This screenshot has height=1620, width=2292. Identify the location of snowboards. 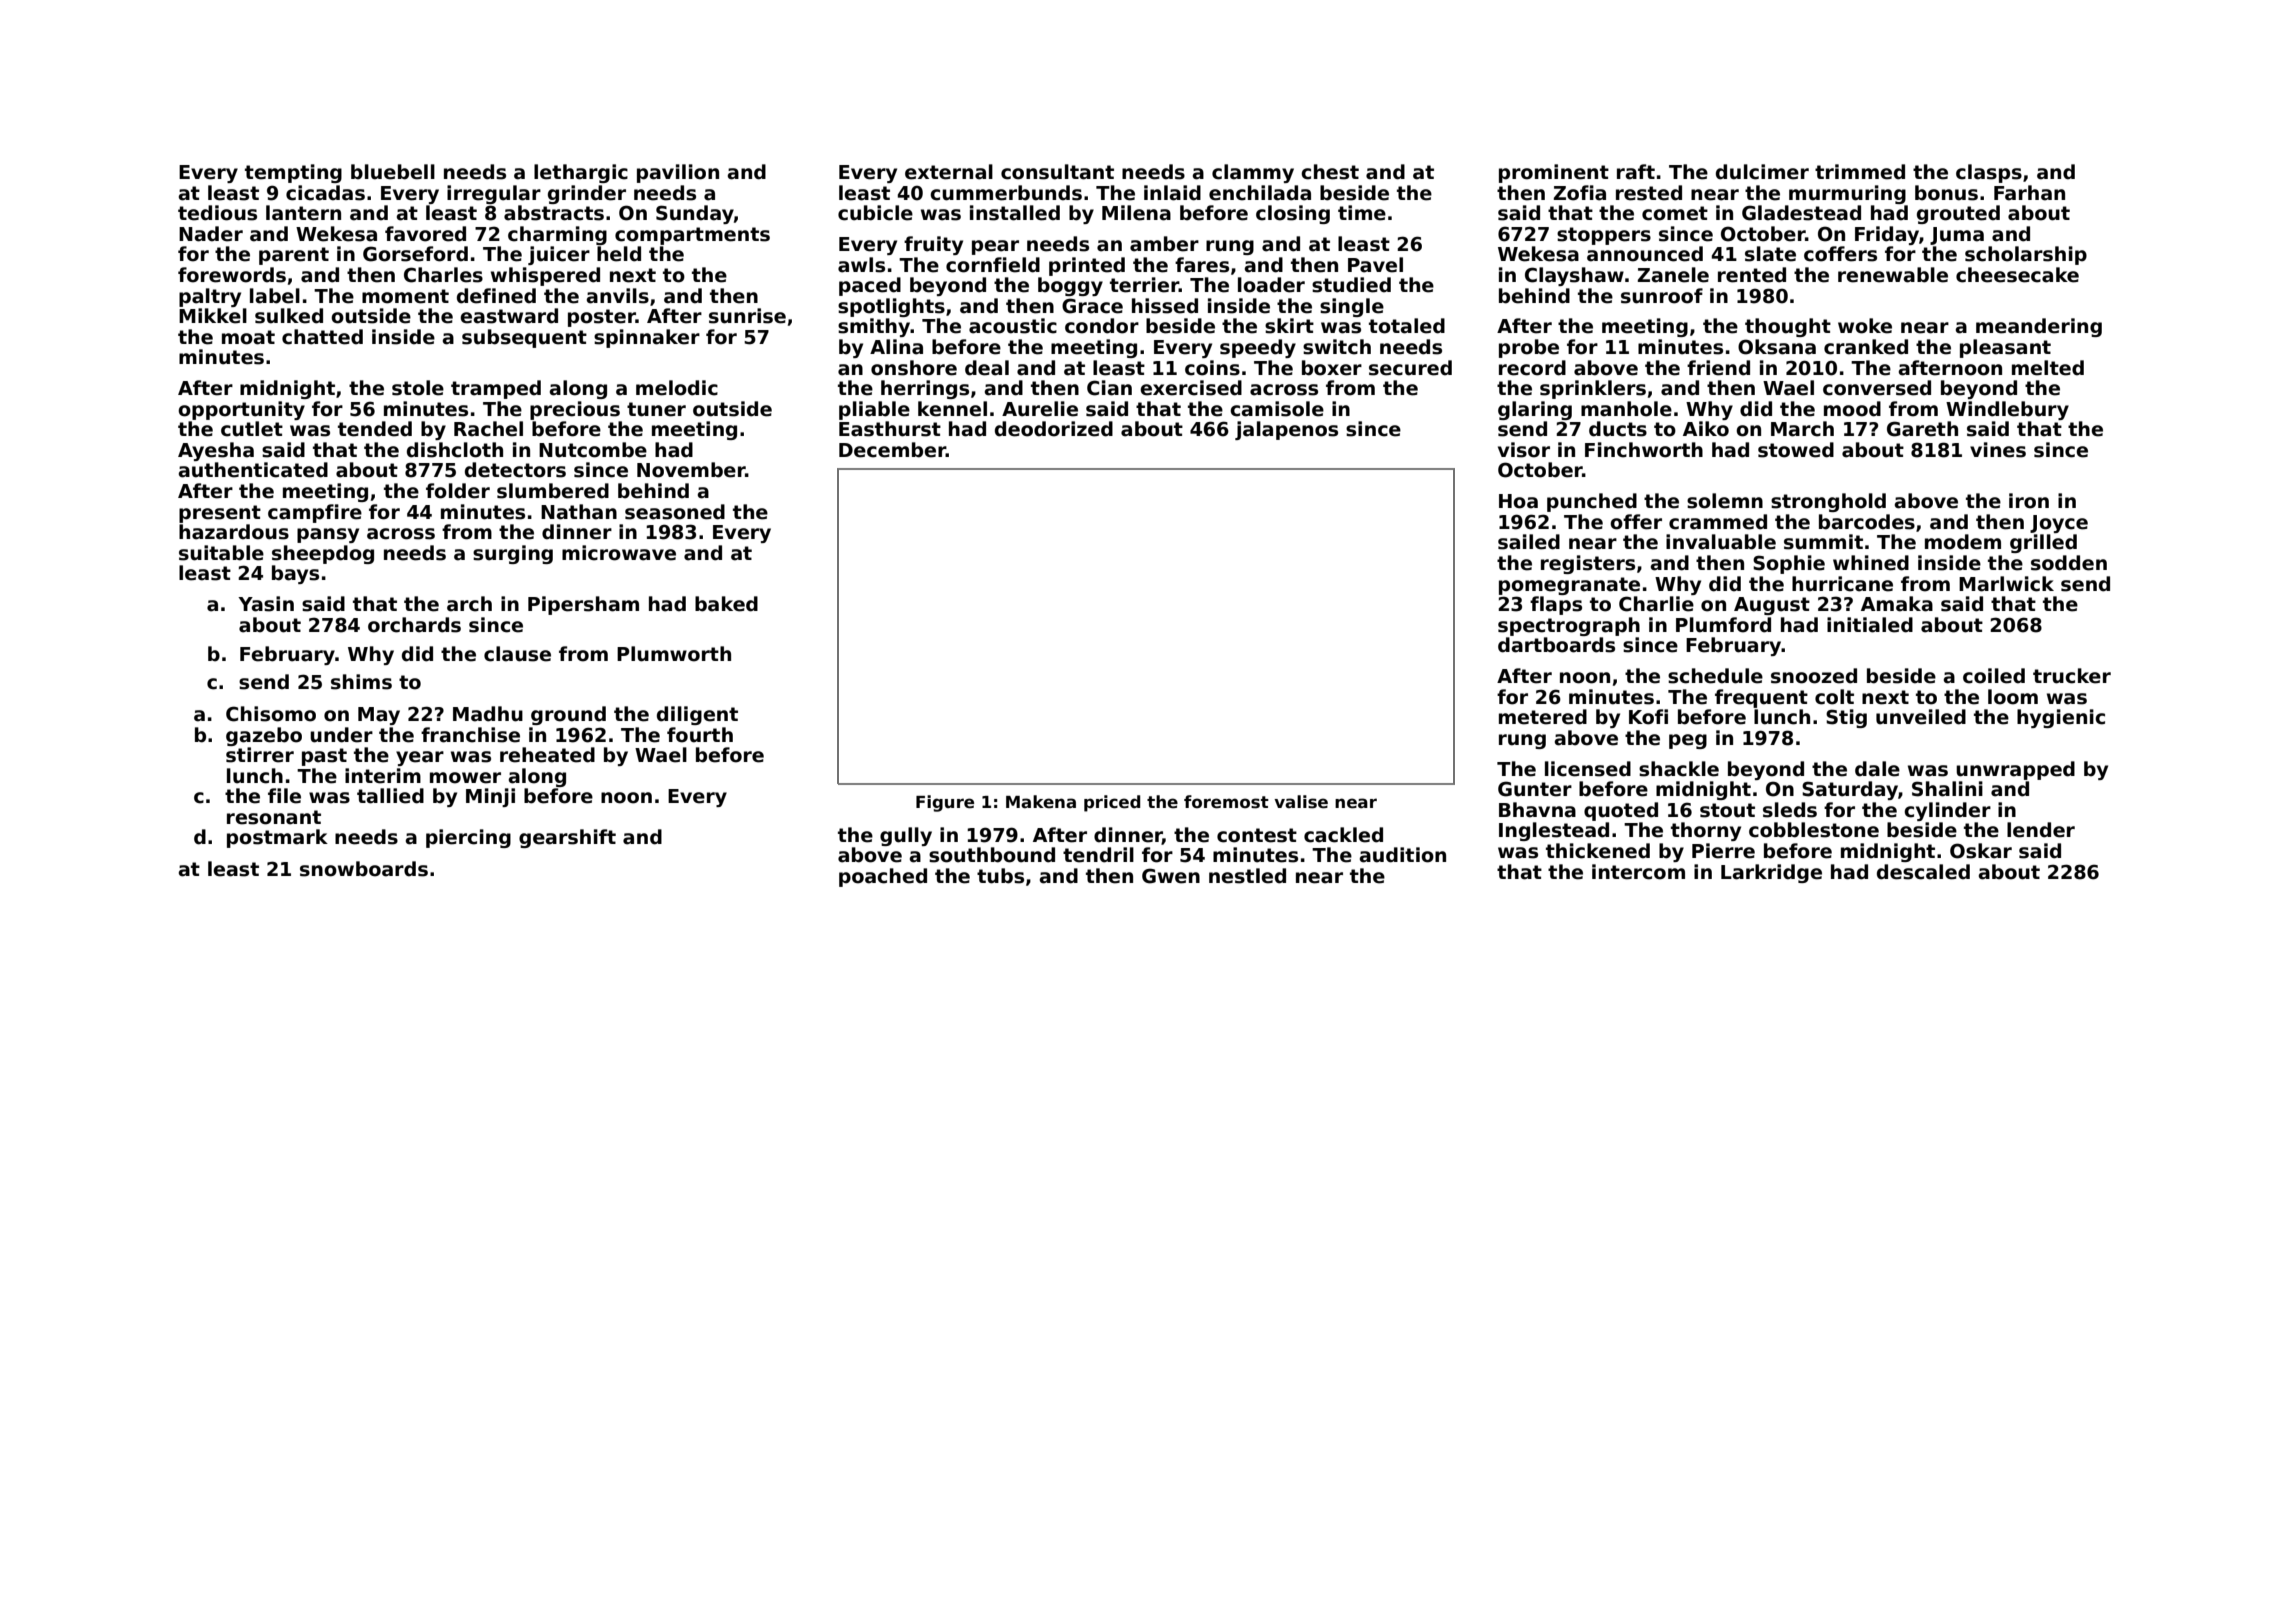
(364, 869).
